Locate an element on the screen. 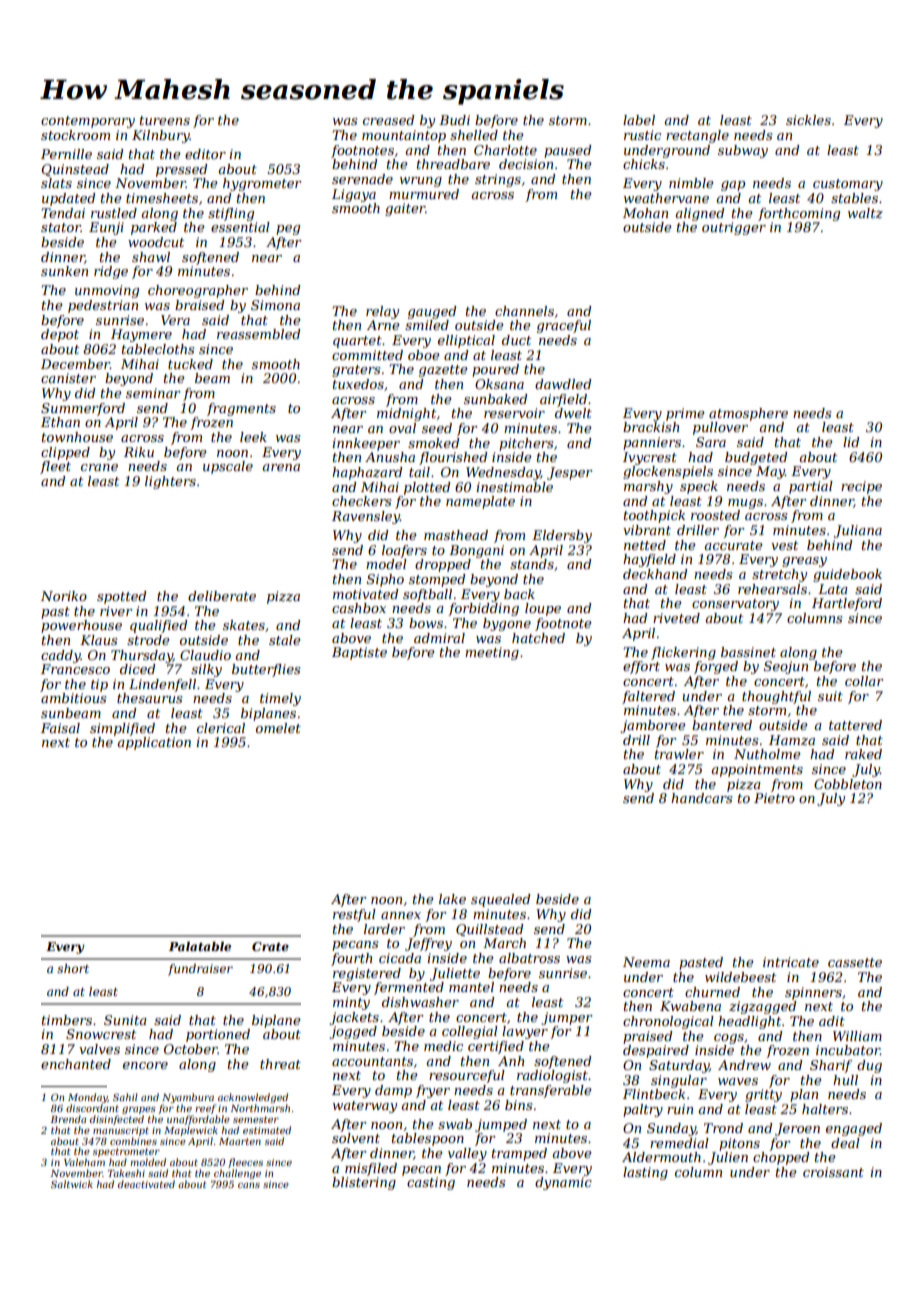  updated is located at coordinates (68, 199).
